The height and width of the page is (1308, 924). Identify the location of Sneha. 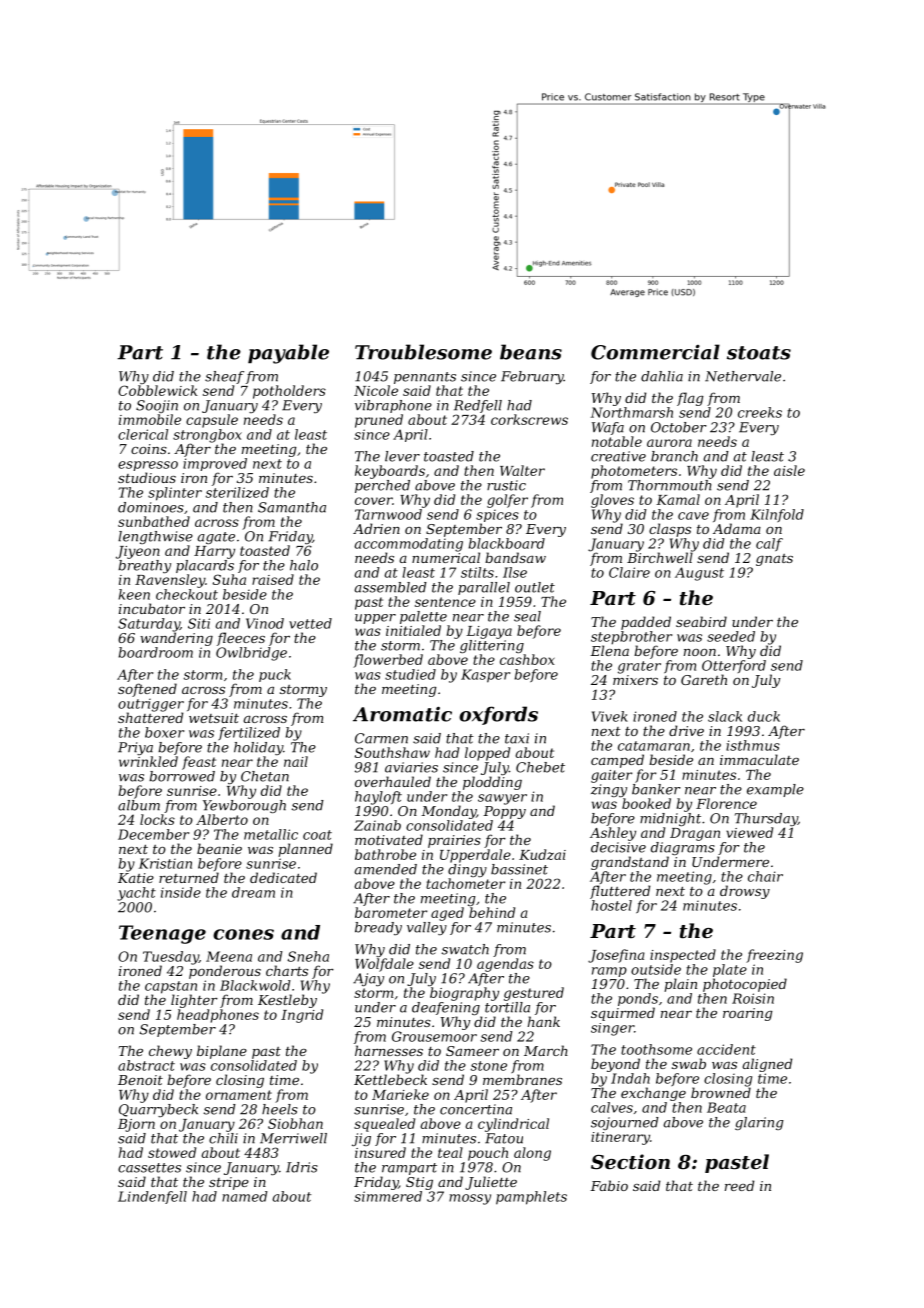
(308, 956).
